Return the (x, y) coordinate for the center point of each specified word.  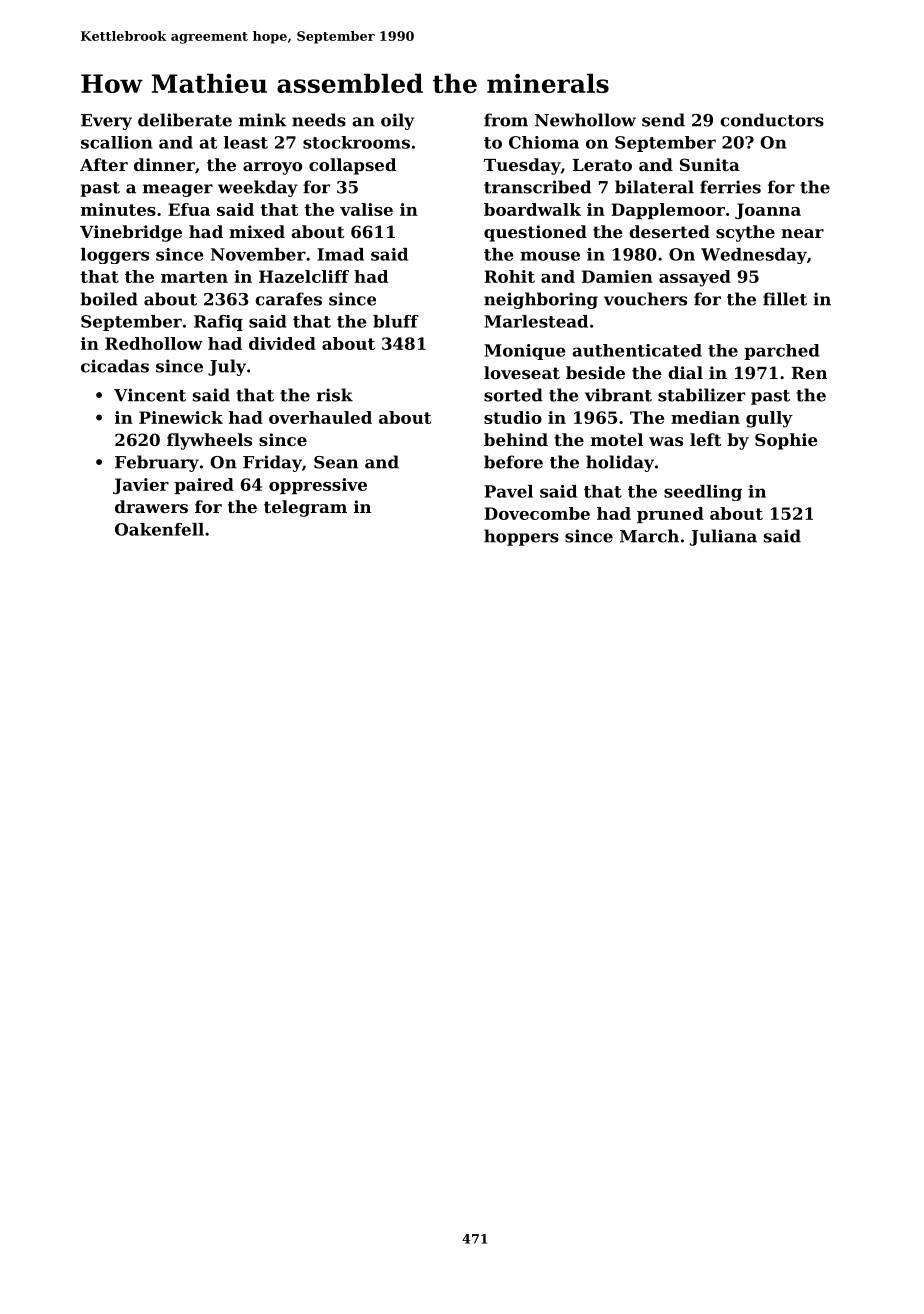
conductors (772, 120)
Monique (524, 352)
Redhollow (154, 343)
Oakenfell (159, 529)
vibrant (618, 395)
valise (366, 209)
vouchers (645, 299)
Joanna (768, 211)
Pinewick (181, 417)
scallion (116, 142)
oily (397, 121)
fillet (785, 299)
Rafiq (218, 323)
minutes (118, 209)
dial (685, 372)
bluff (396, 321)
